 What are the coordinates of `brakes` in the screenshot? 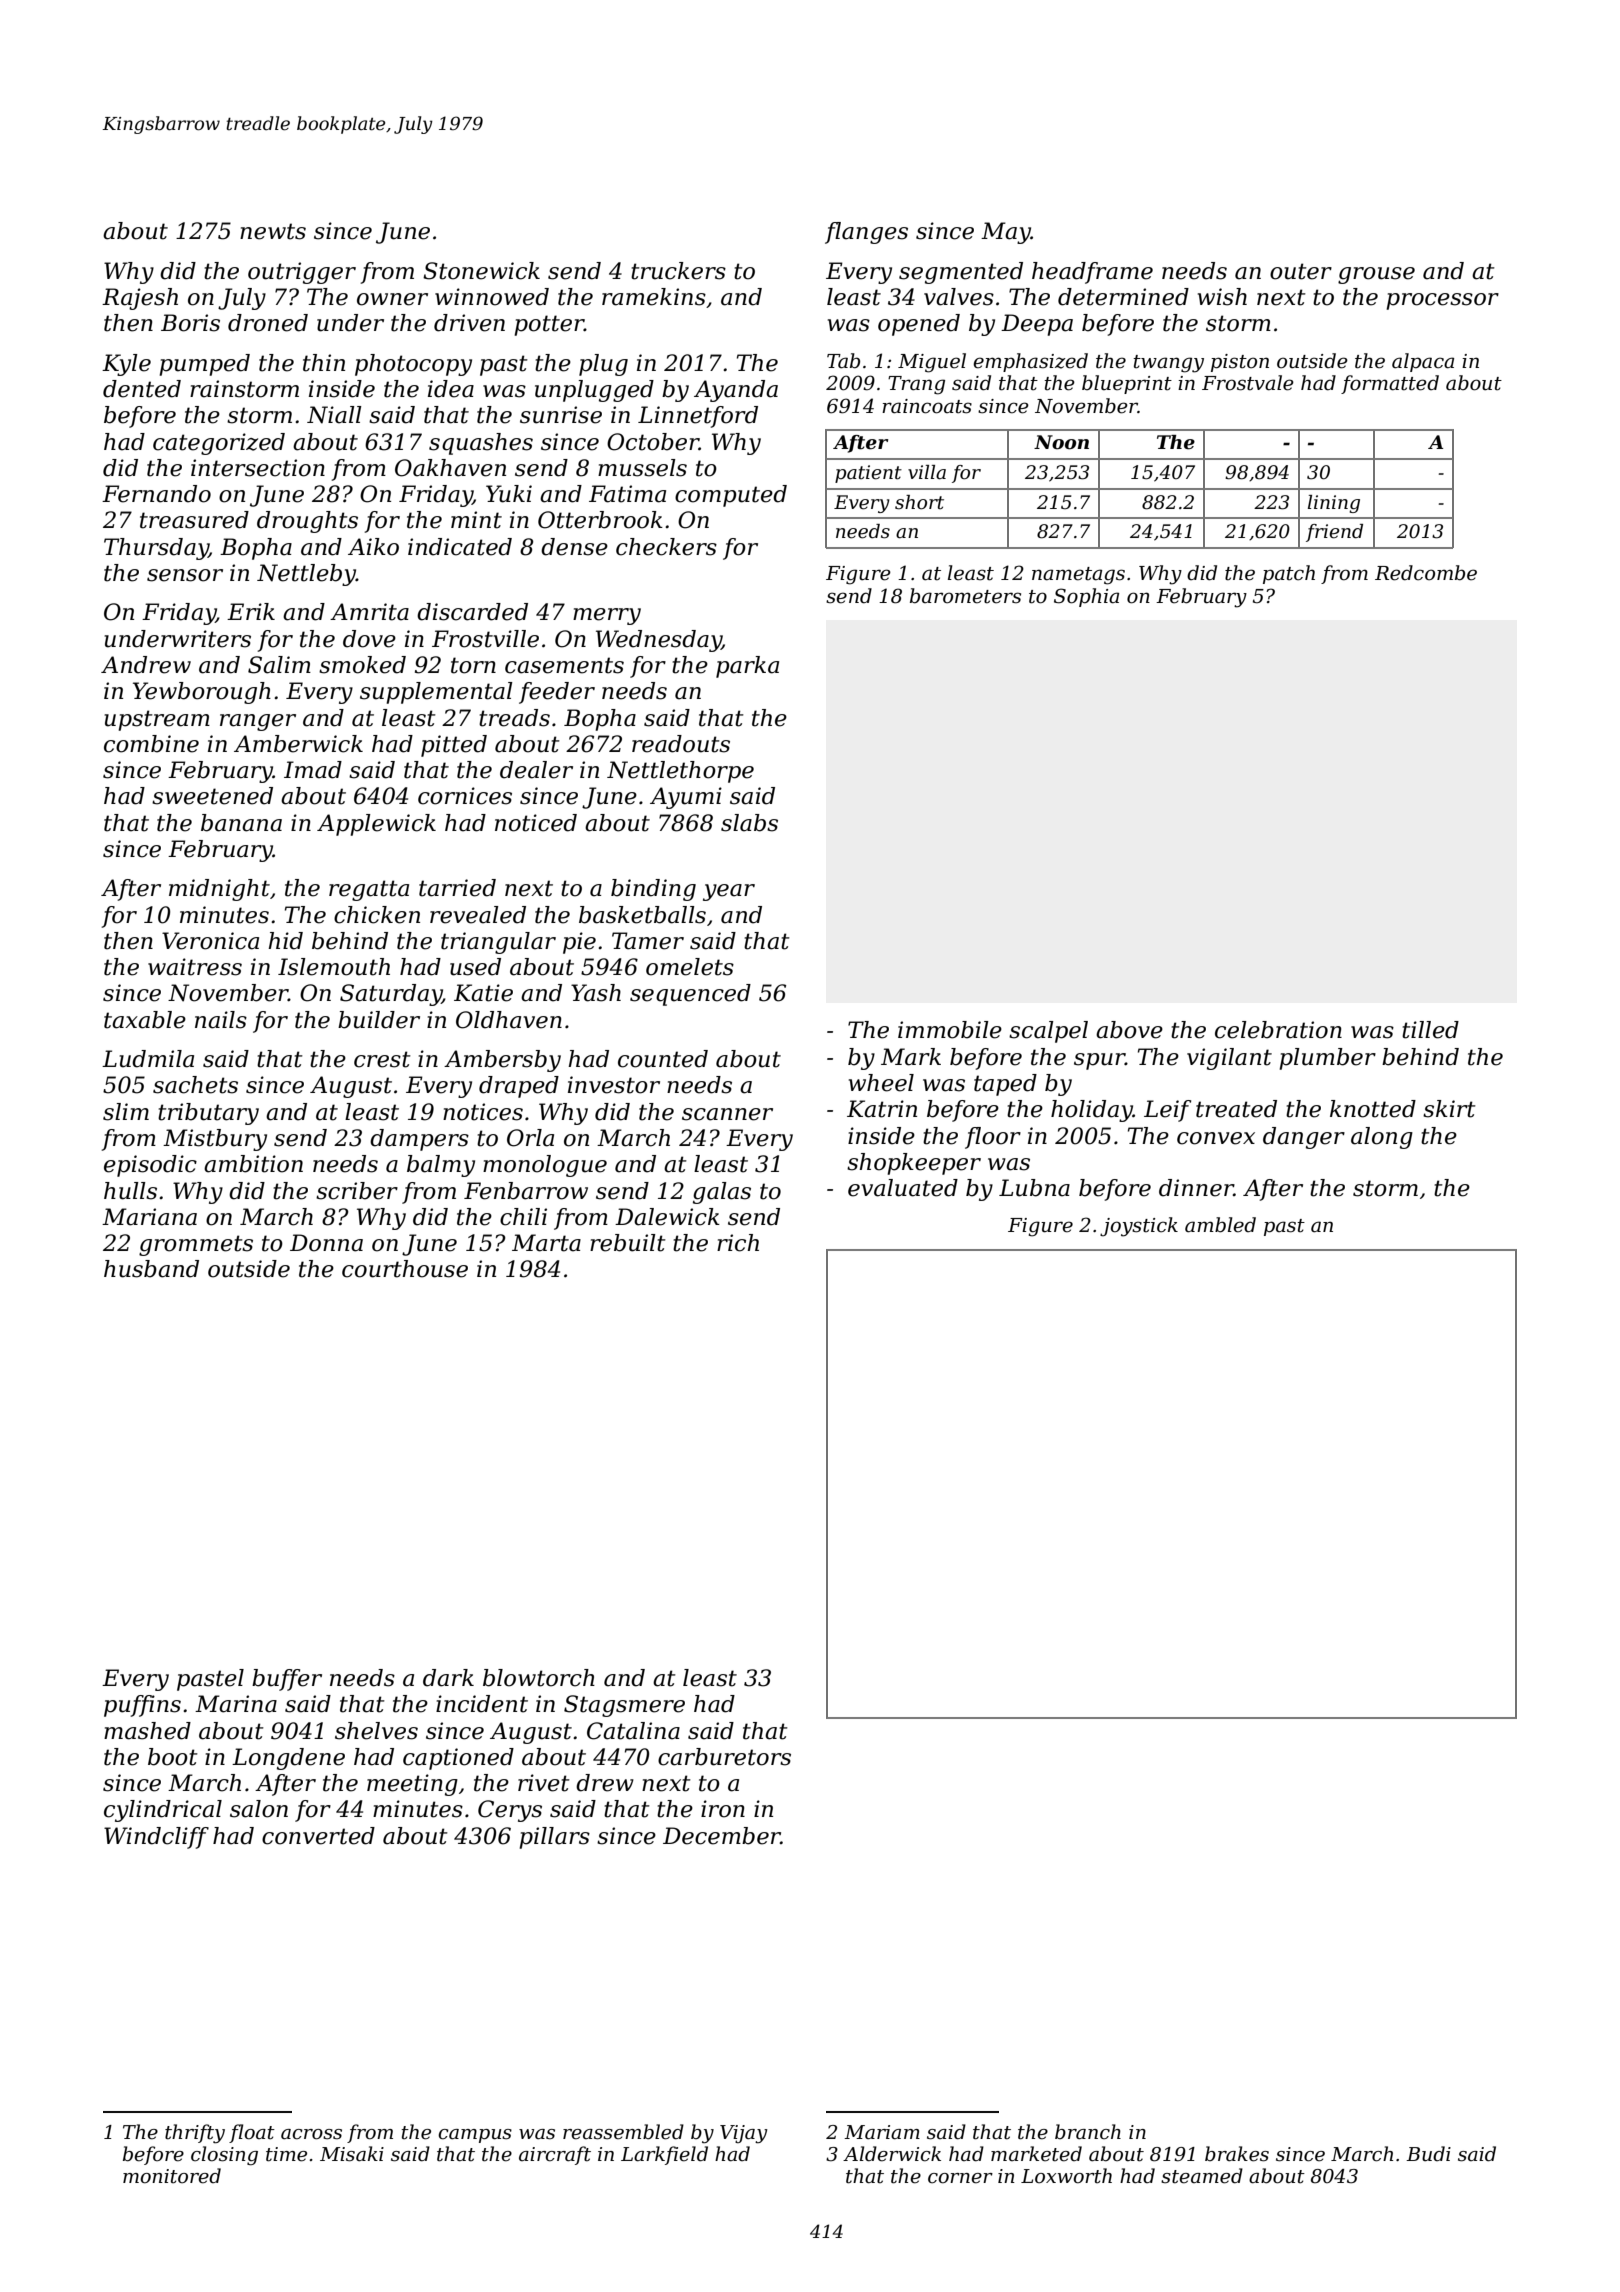 It's located at (1237, 2154).
